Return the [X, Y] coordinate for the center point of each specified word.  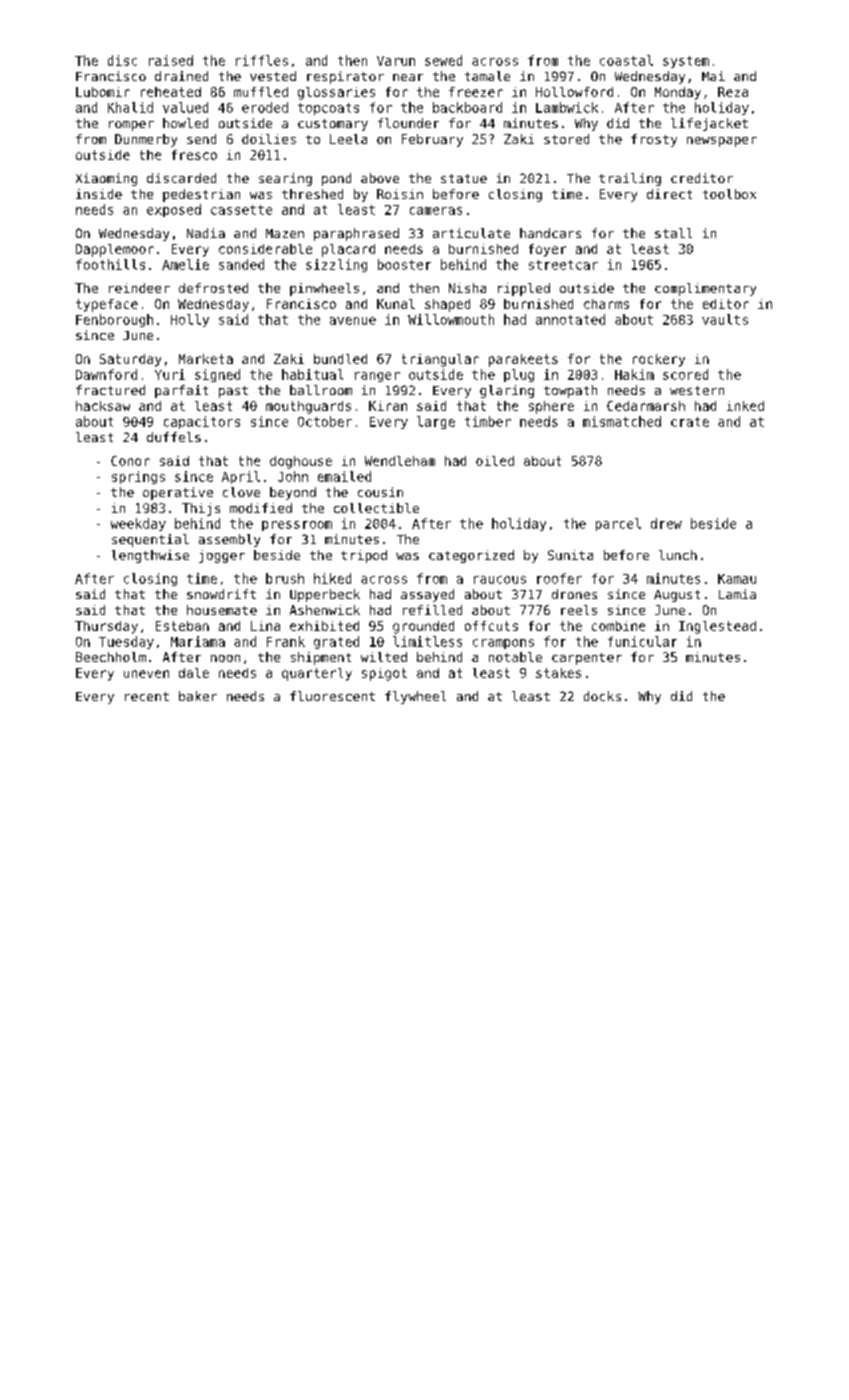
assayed [427, 595]
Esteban [182, 626]
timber [488, 421]
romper [131, 126]
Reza [733, 92]
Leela [348, 139]
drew [666, 523]
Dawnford [106, 374]
